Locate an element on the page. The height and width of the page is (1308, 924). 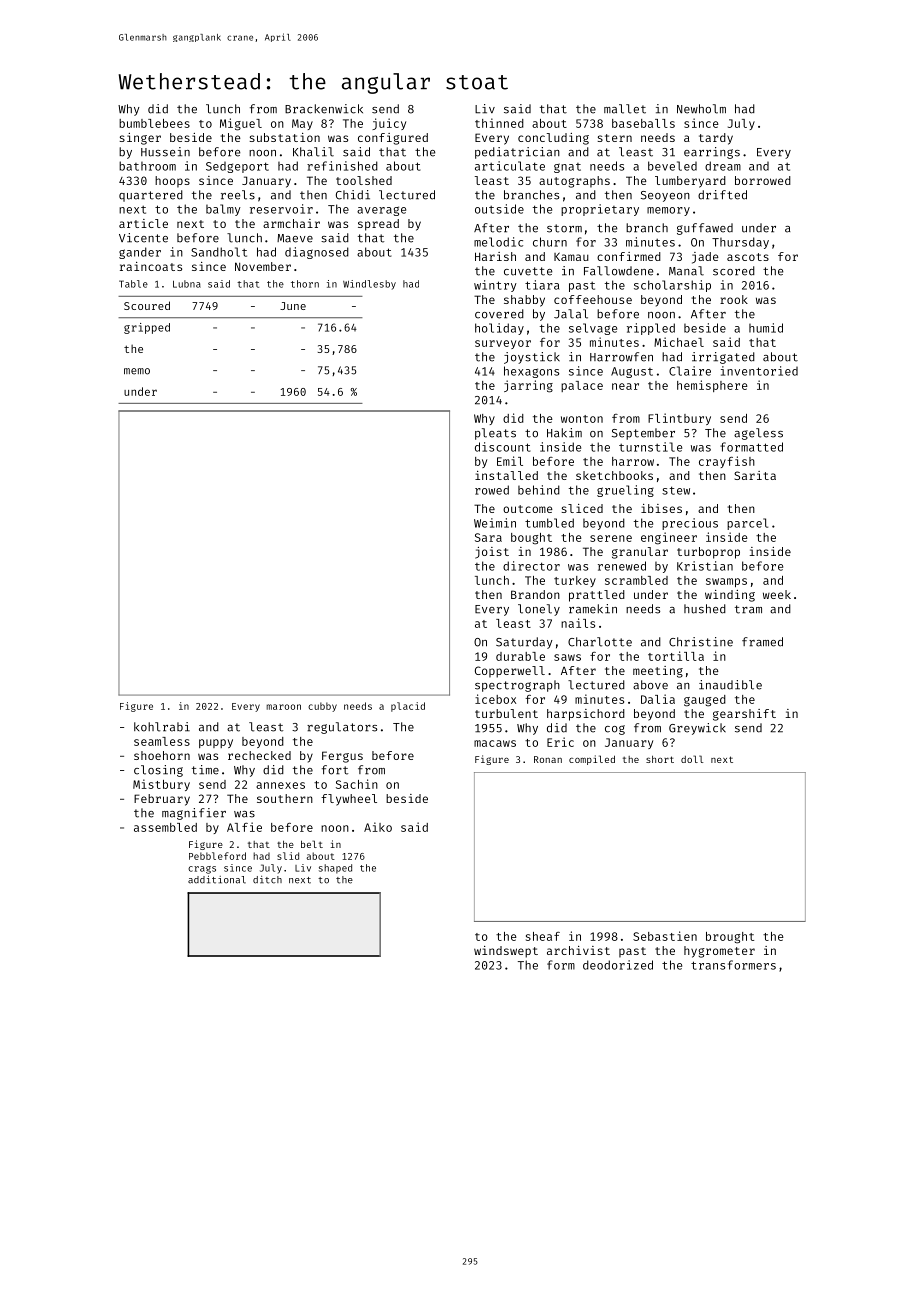
covered is located at coordinates (499, 314).
